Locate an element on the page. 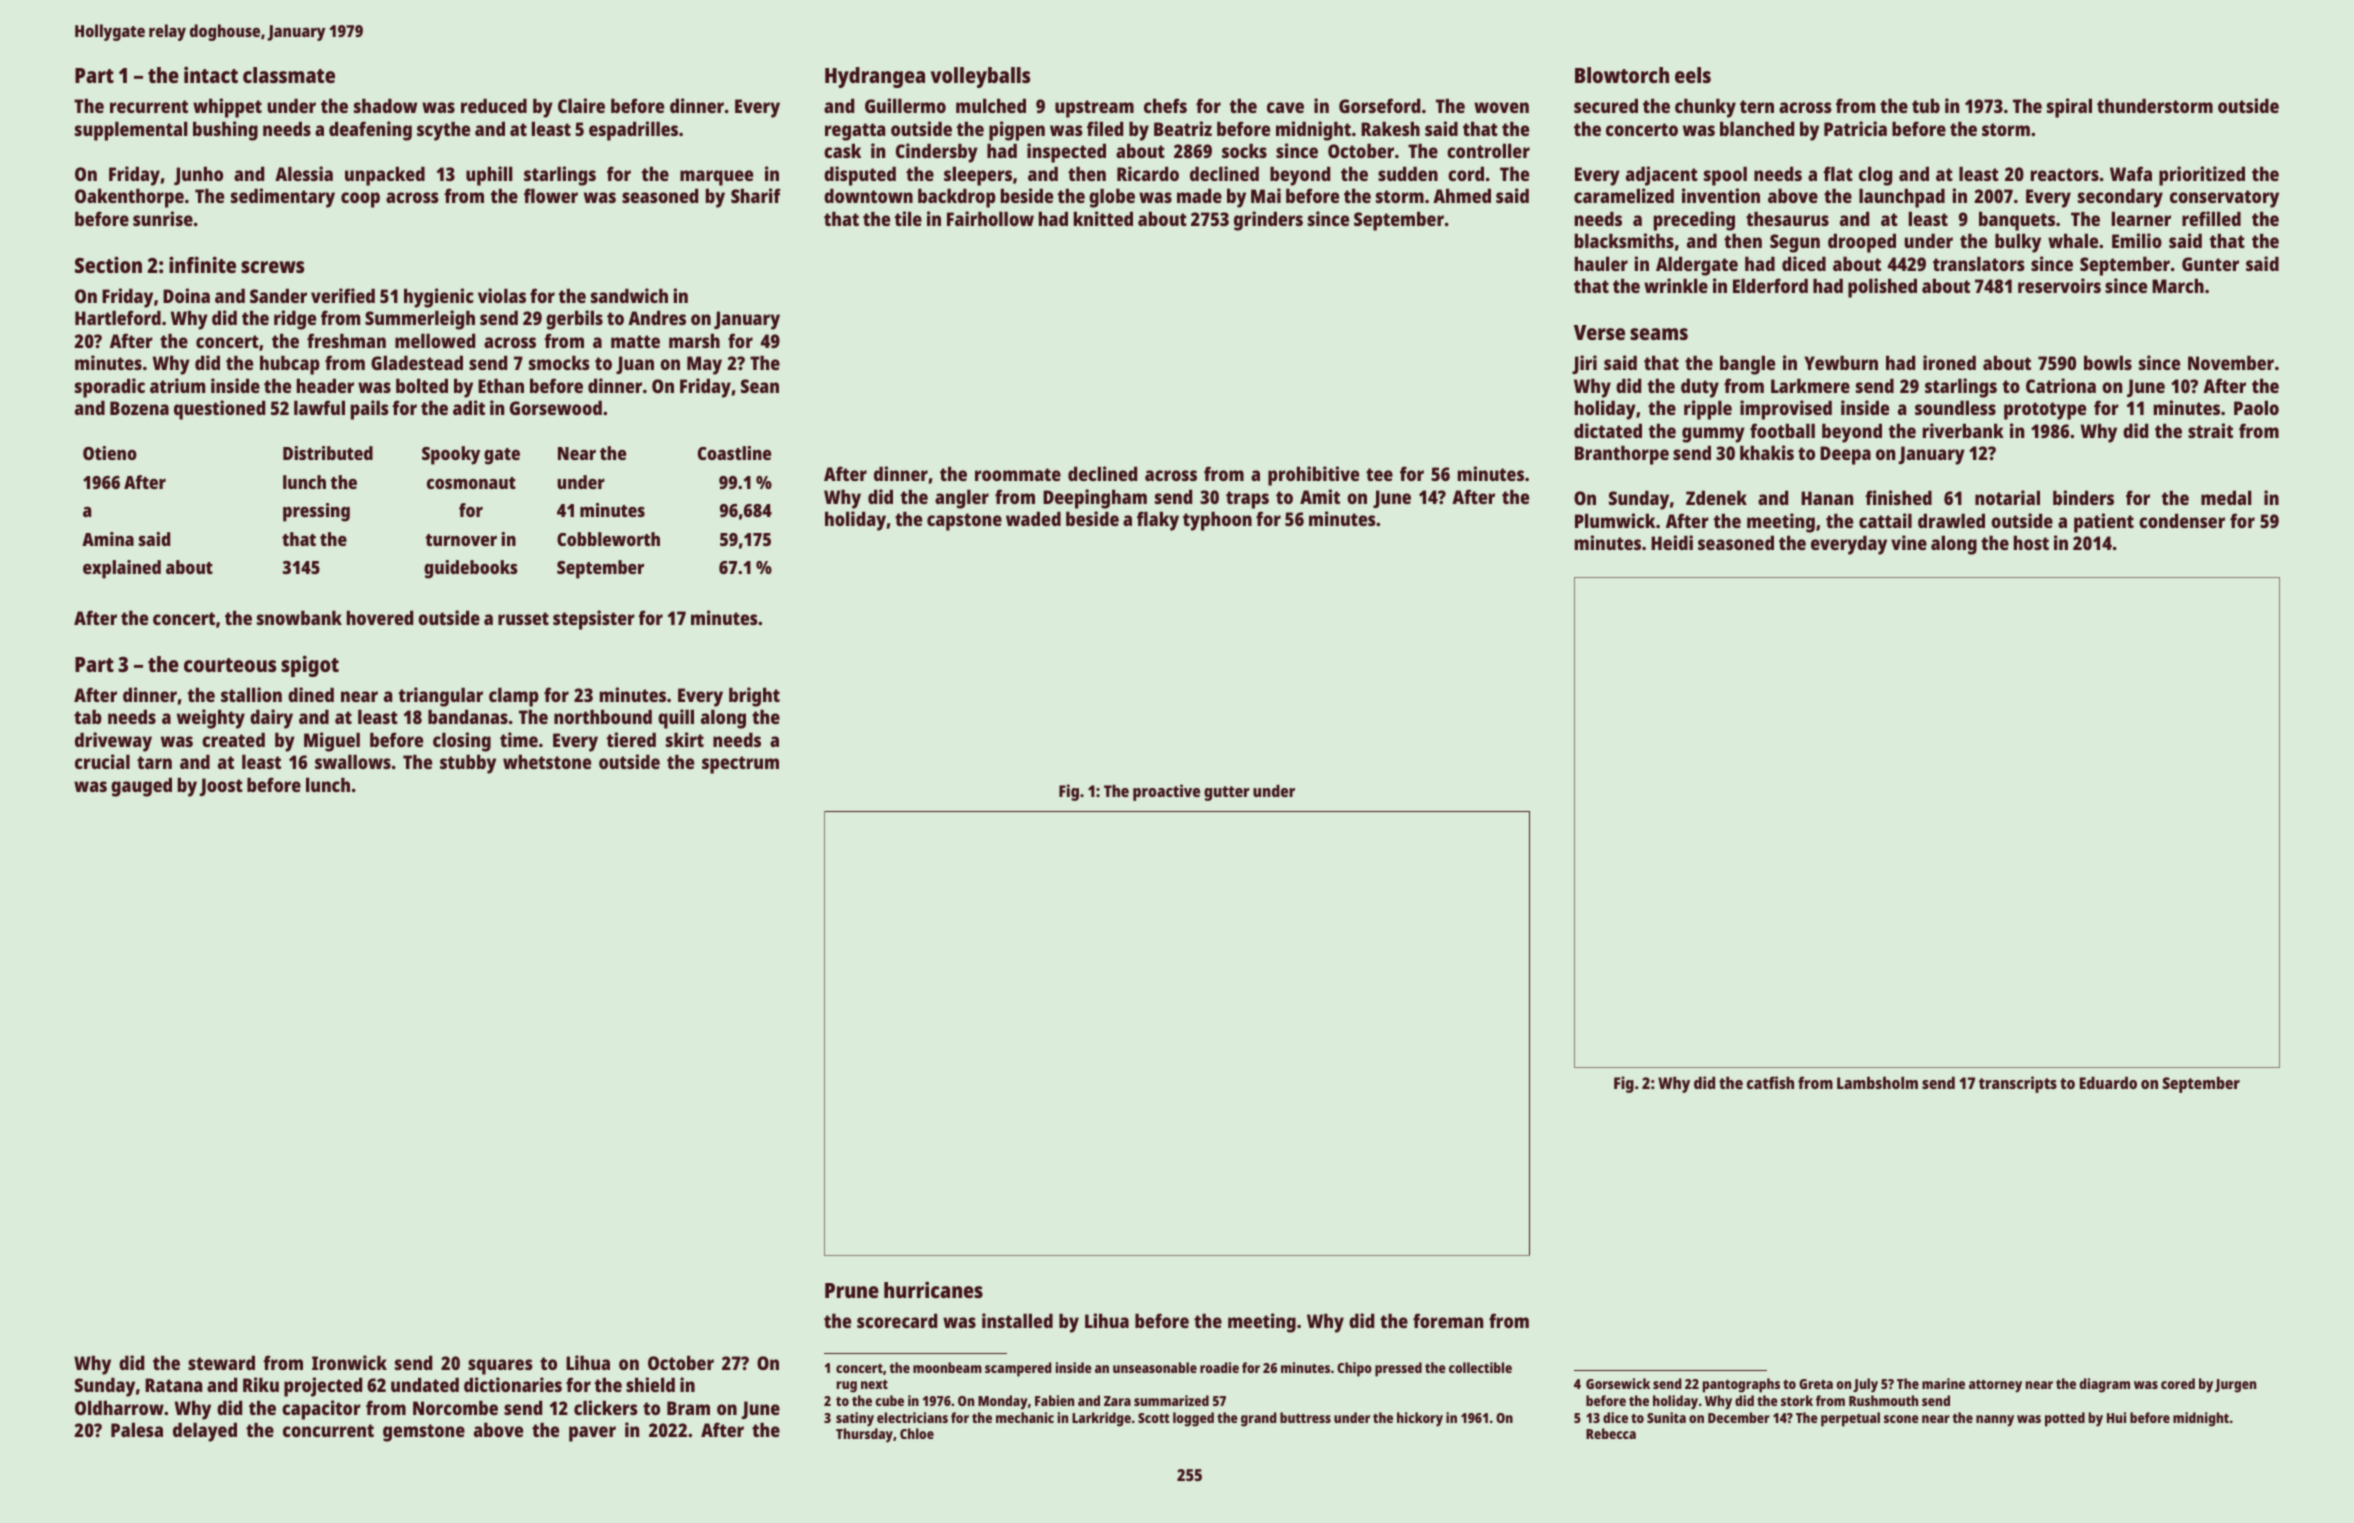 This page has width=2354, height=1523. spiral is located at coordinates (2069, 108).
